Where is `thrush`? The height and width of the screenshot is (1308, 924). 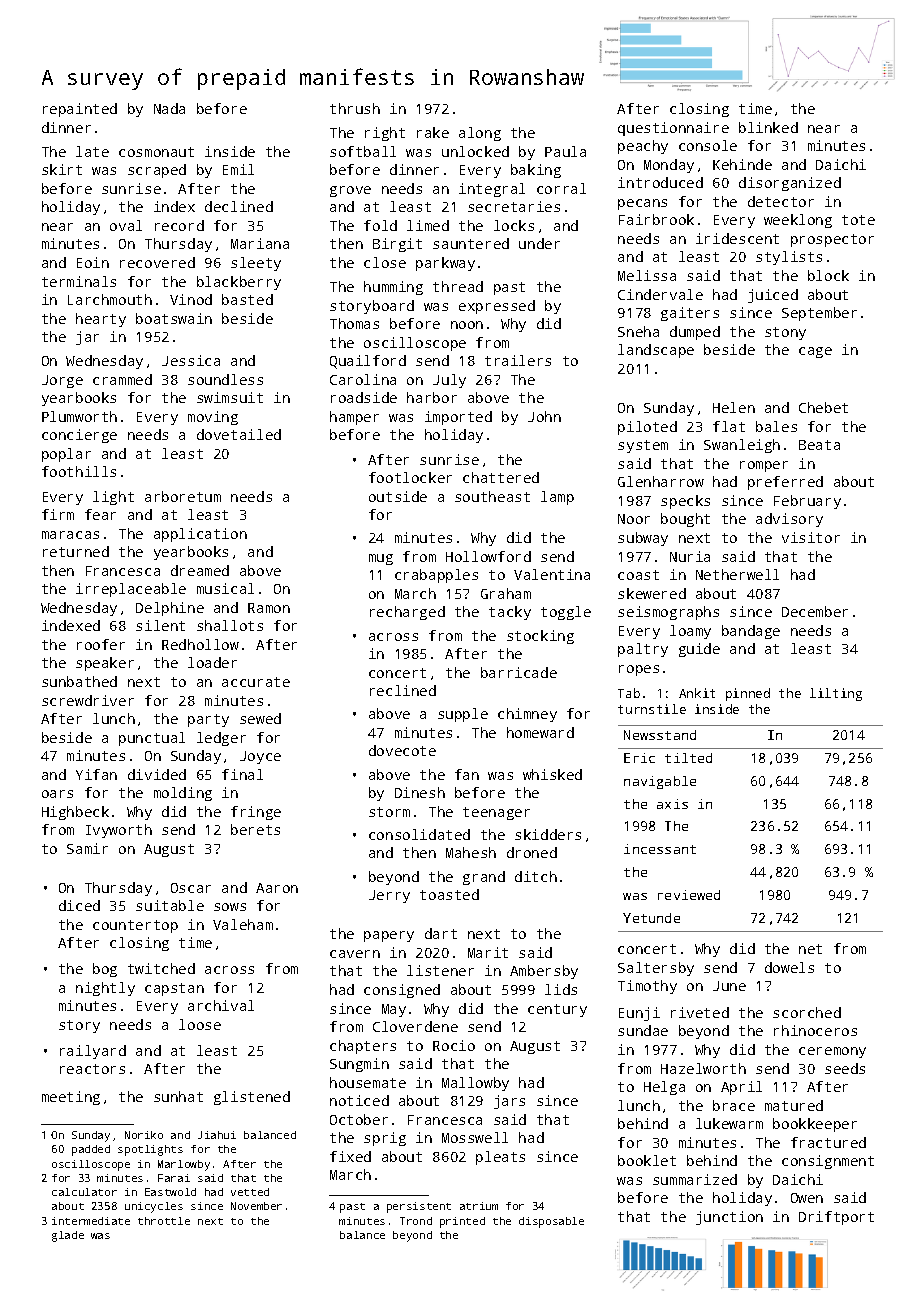 thrush is located at coordinates (355, 108).
